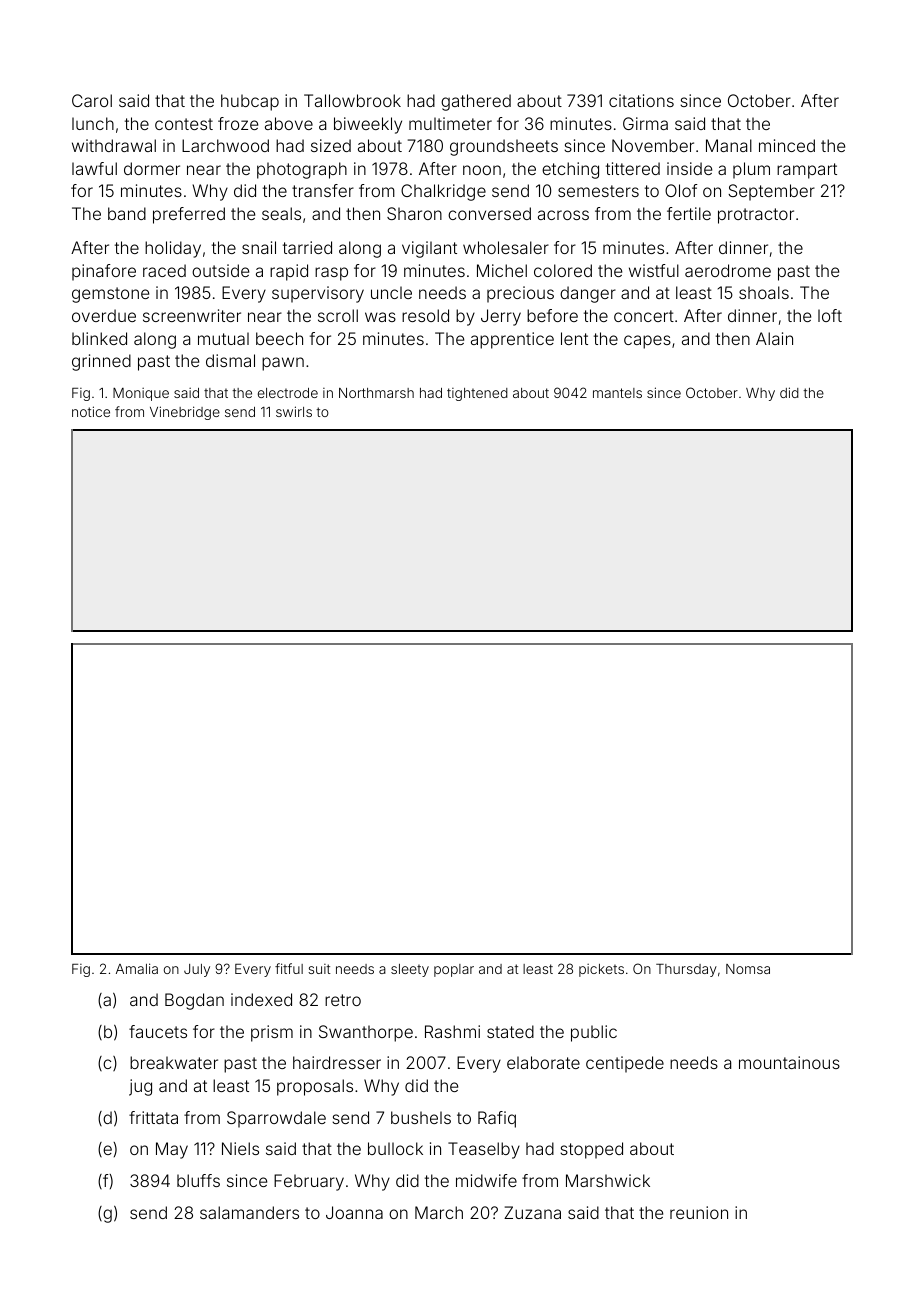 This screenshot has height=1314, width=924. I want to click on band, so click(127, 213).
